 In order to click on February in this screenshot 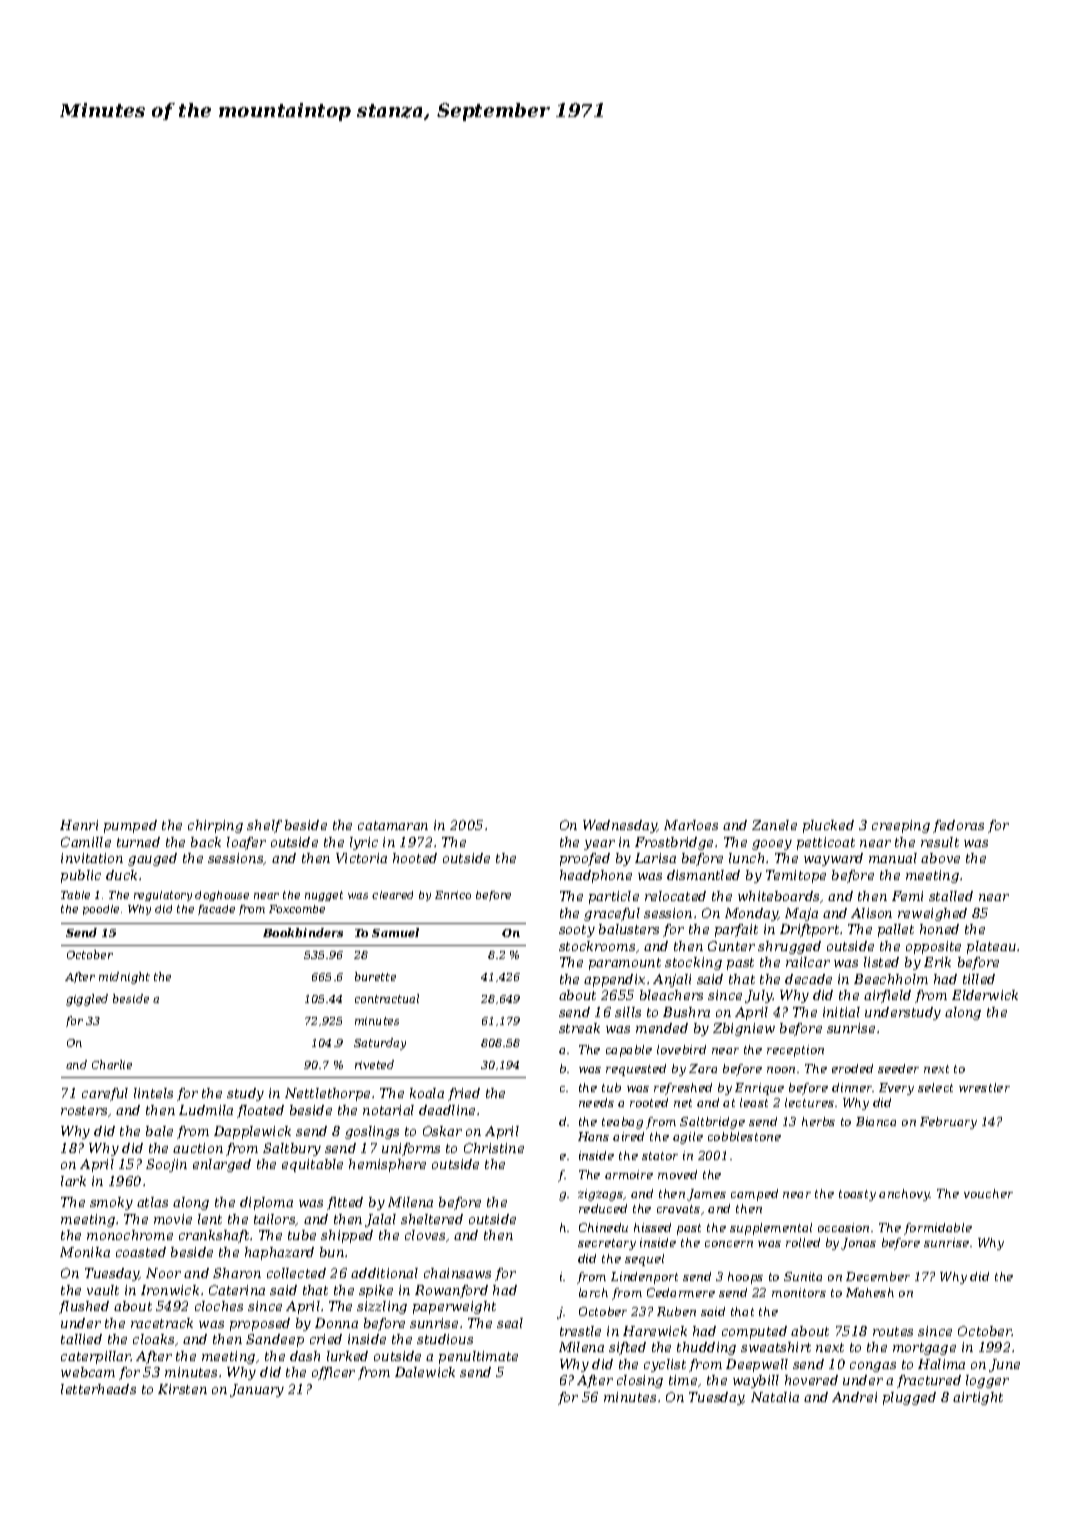, I will do `click(948, 1123)`.
